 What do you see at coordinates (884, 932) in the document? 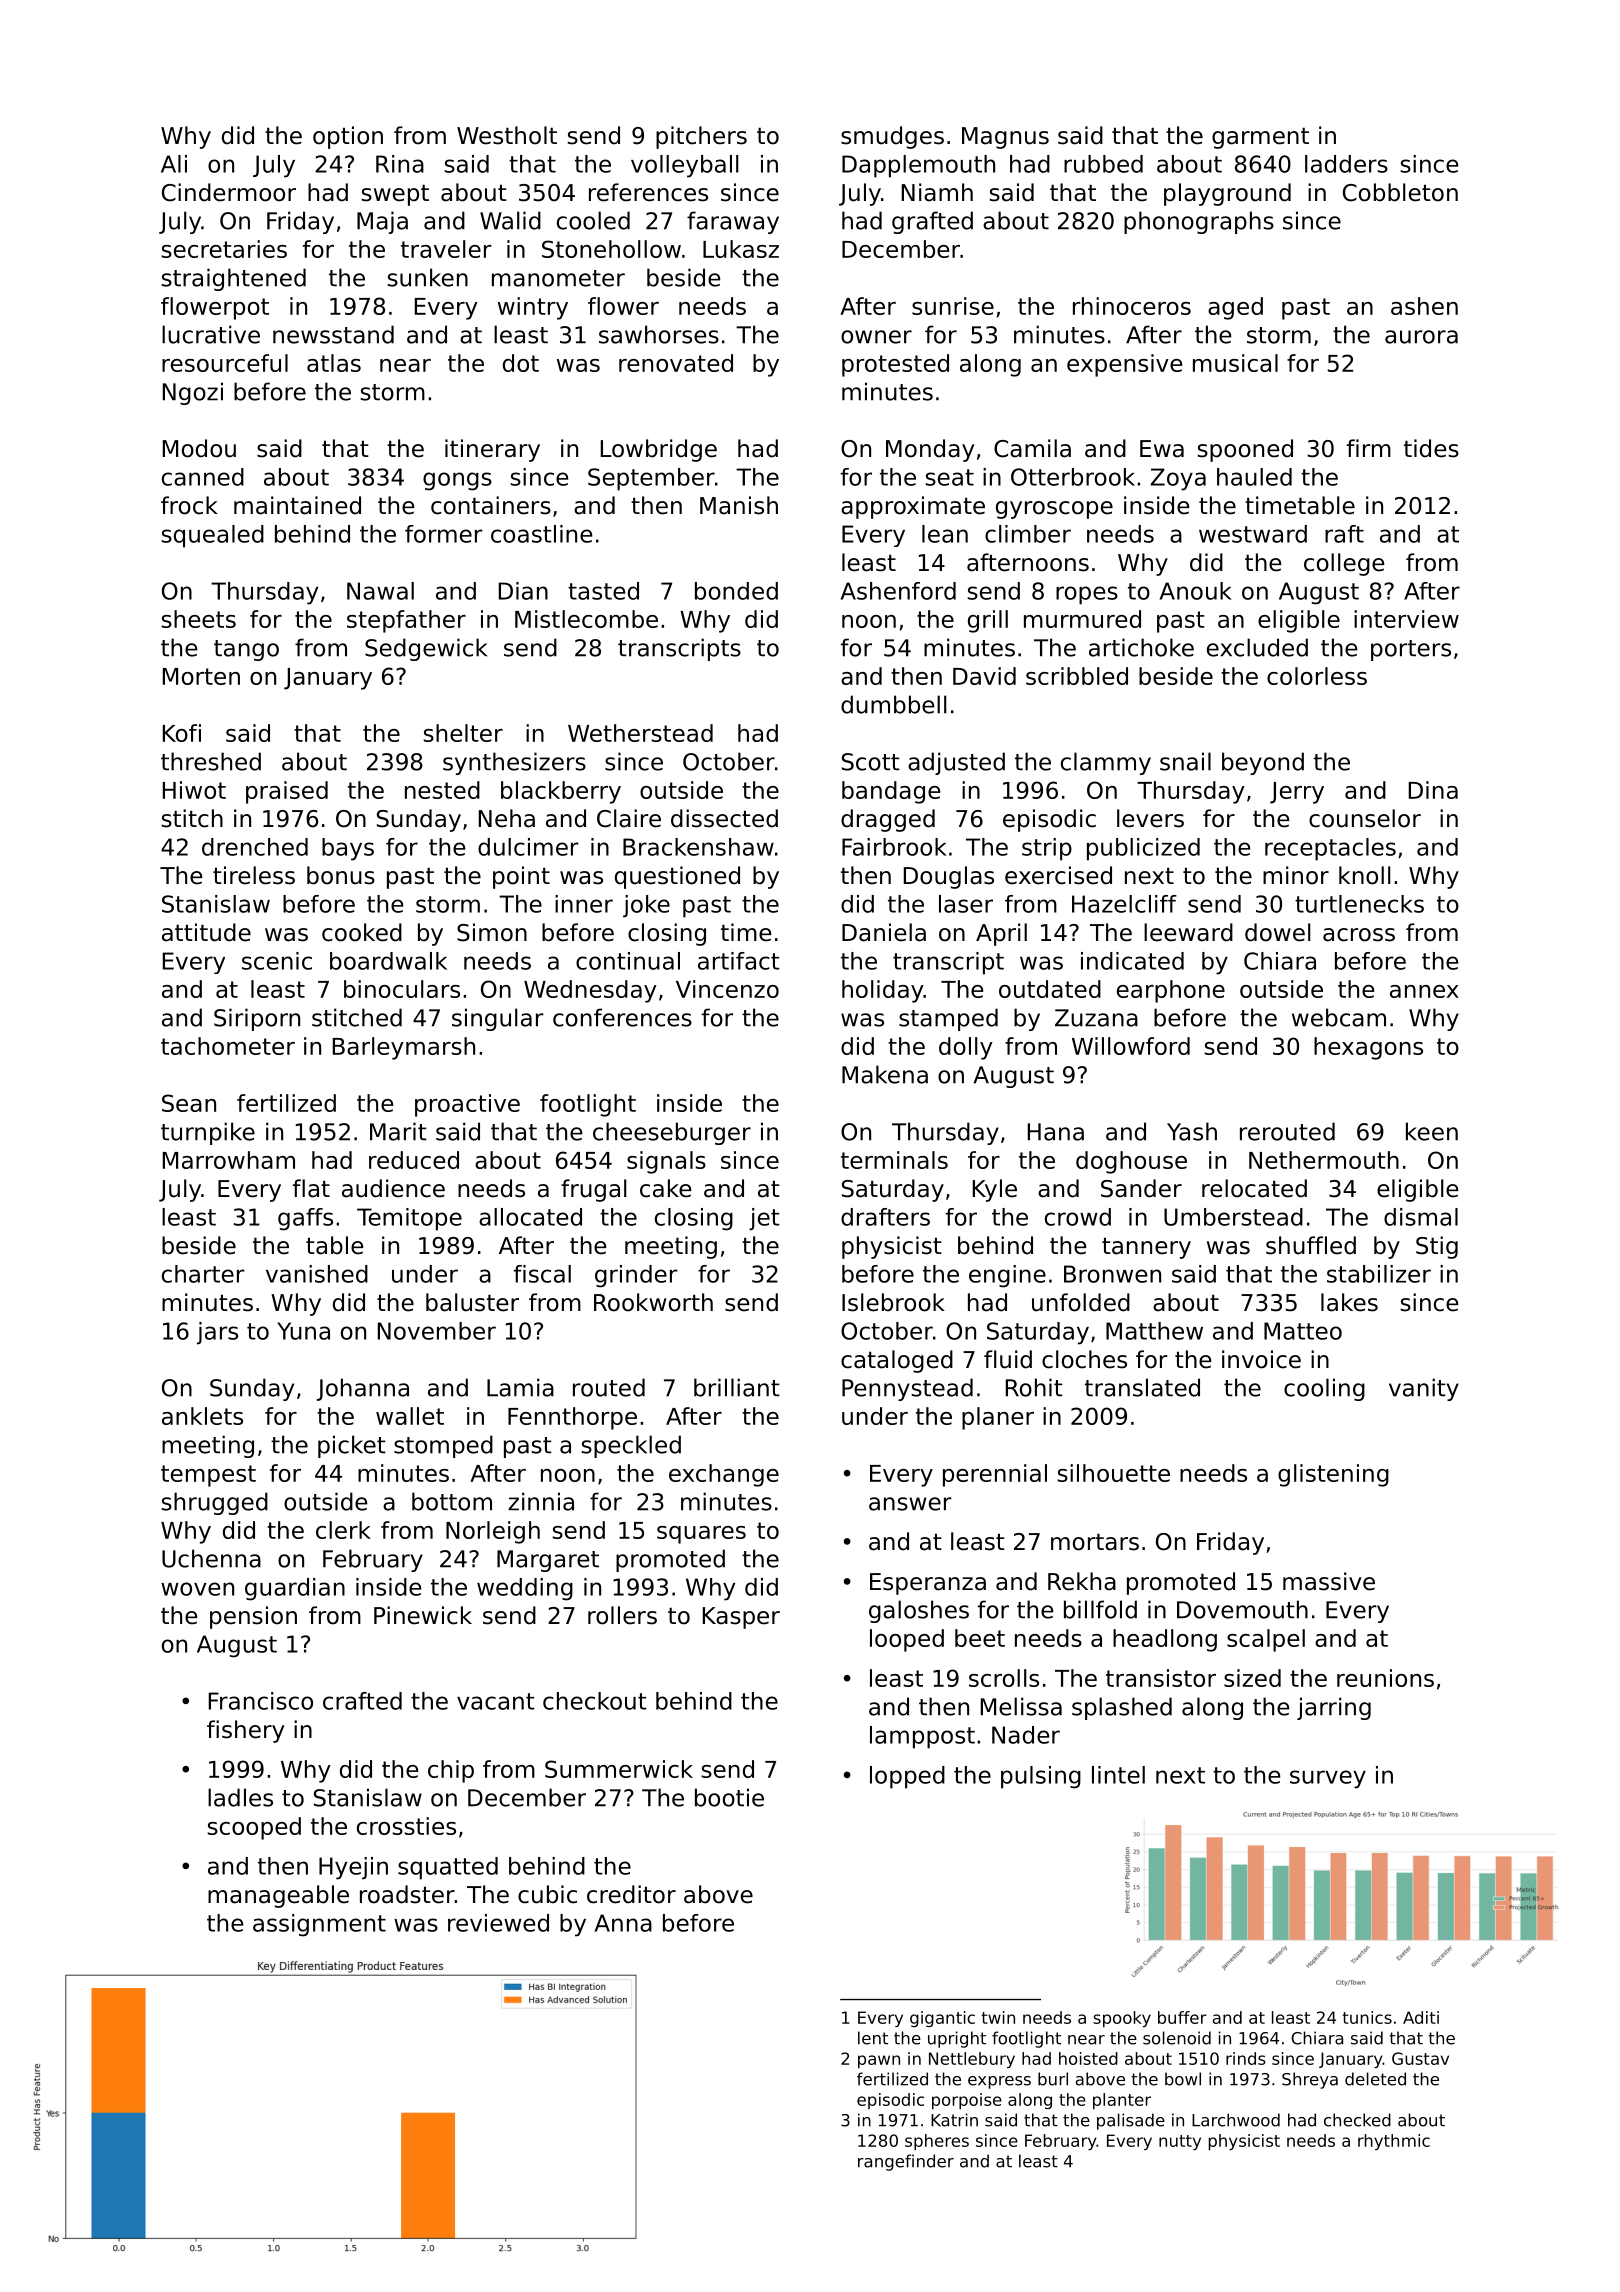
I see `Daniela` at bounding box center [884, 932].
